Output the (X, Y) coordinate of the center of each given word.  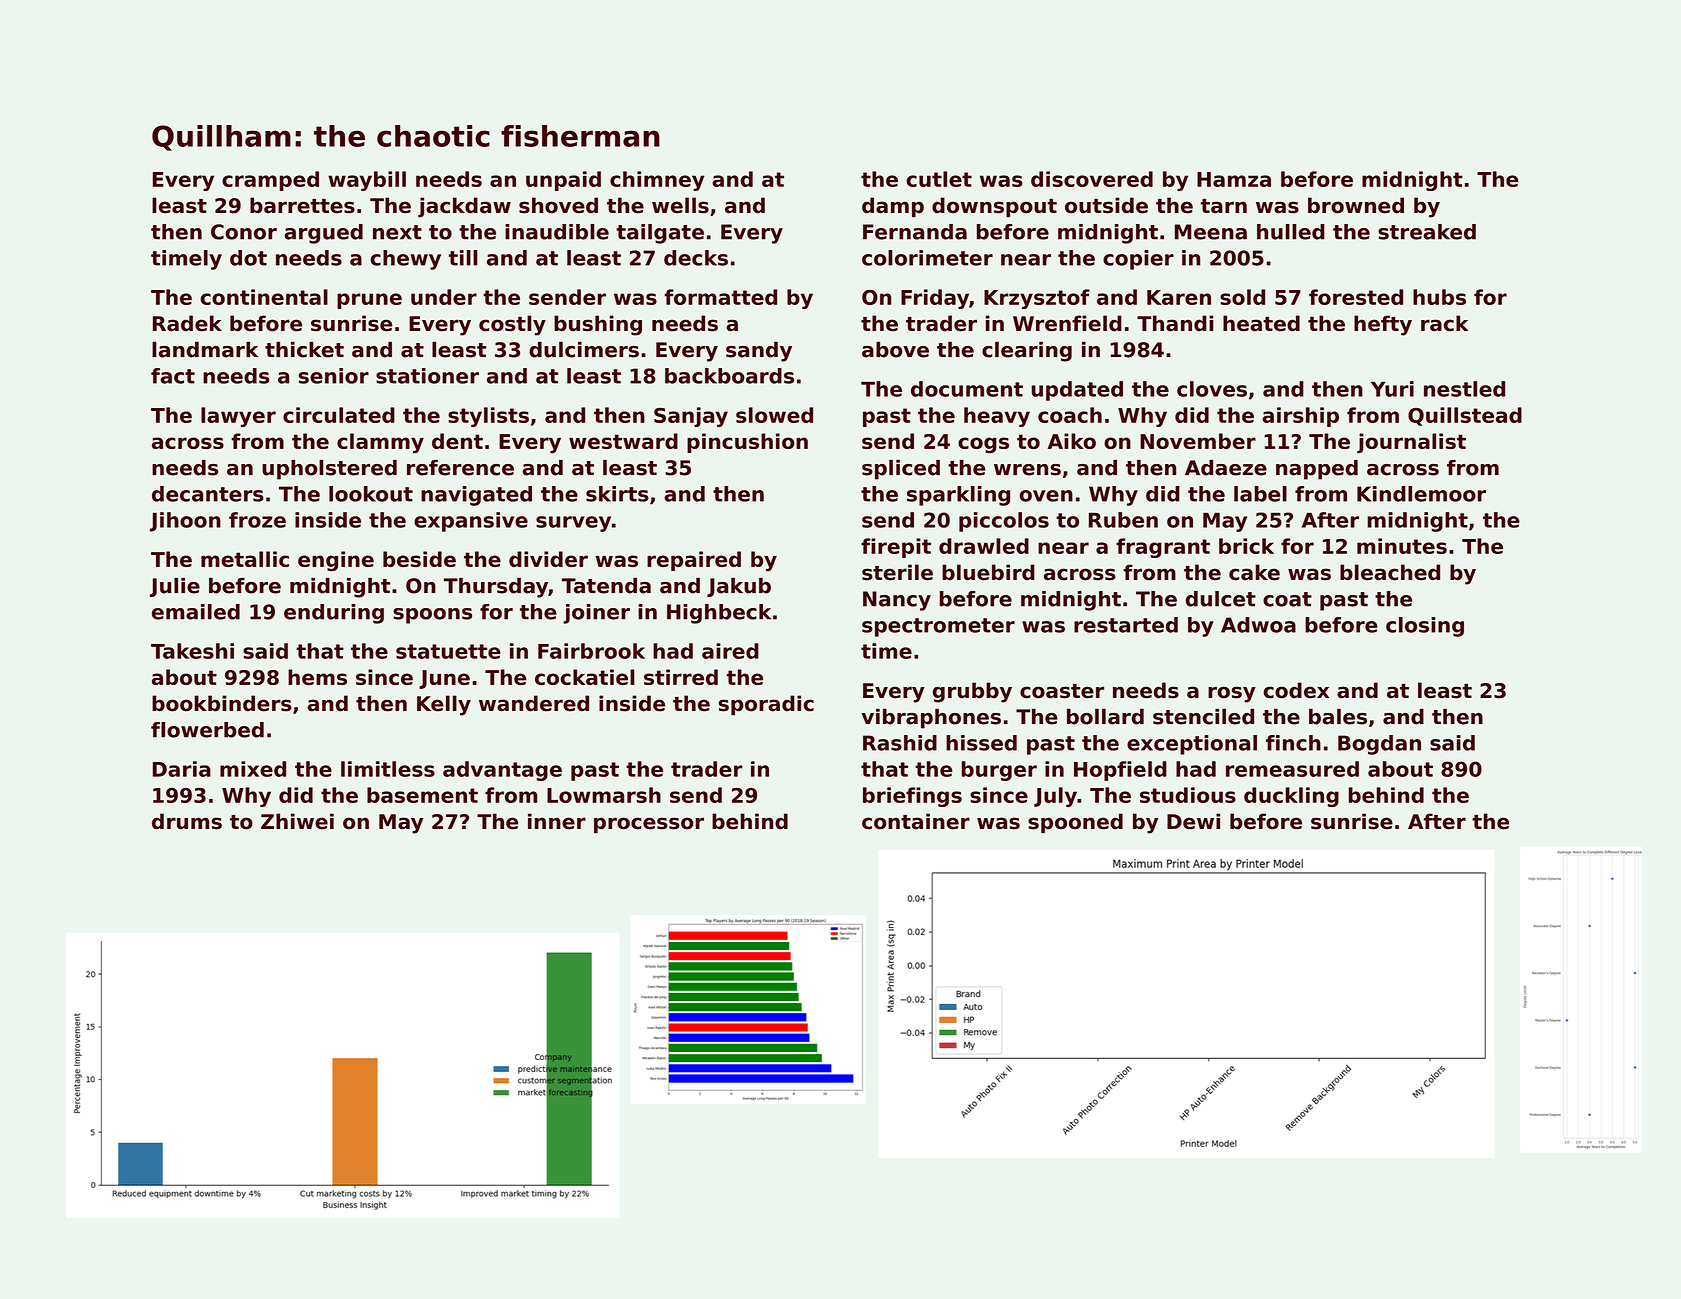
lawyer (238, 417)
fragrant (1163, 548)
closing (1425, 627)
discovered (1092, 179)
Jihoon (185, 522)
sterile (897, 572)
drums (187, 821)
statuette (448, 651)
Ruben (1123, 520)
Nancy (897, 601)
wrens (1027, 470)
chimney (657, 181)
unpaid (563, 181)
